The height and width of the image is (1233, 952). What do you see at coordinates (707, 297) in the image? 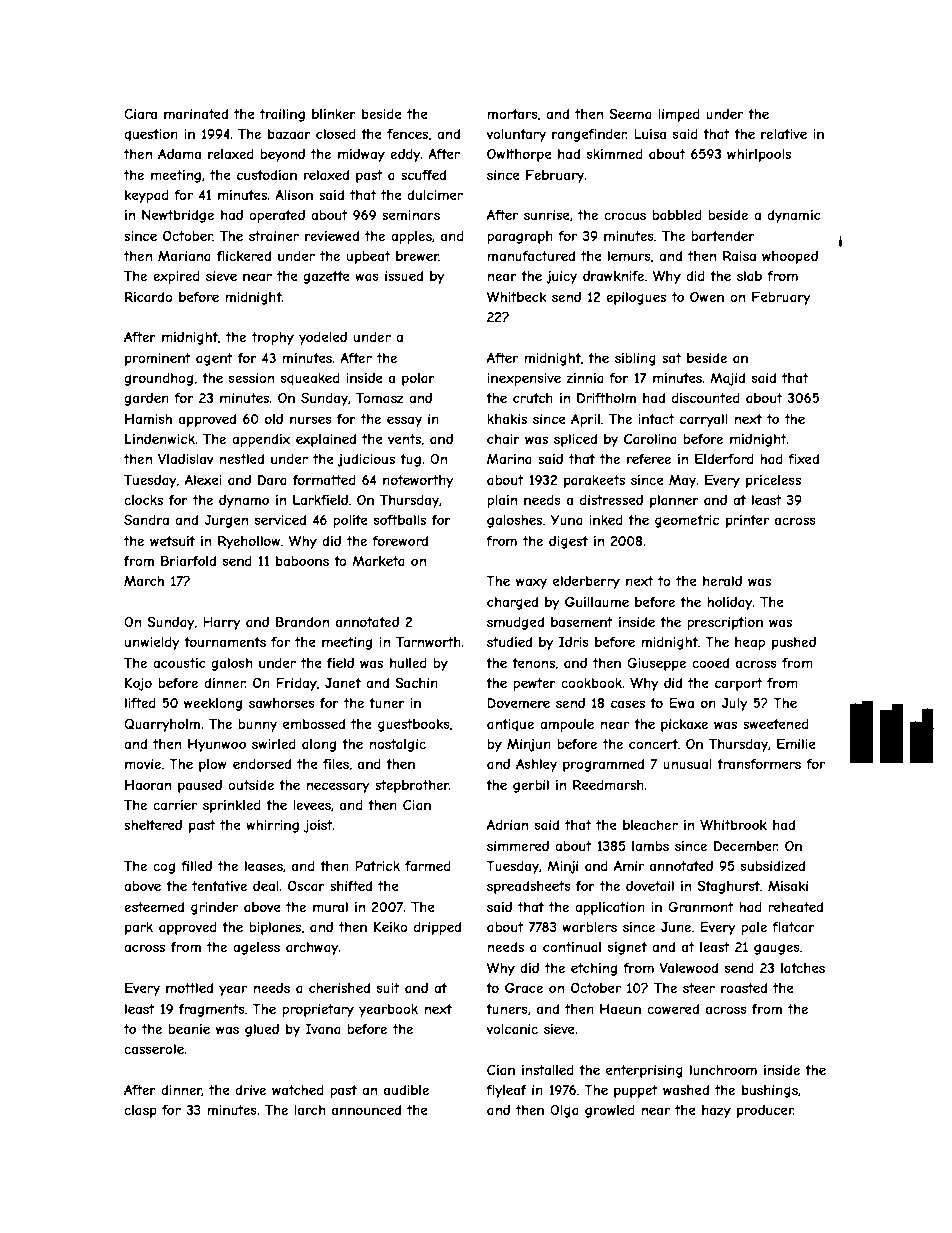
I see `Owen` at bounding box center [707, 297].
